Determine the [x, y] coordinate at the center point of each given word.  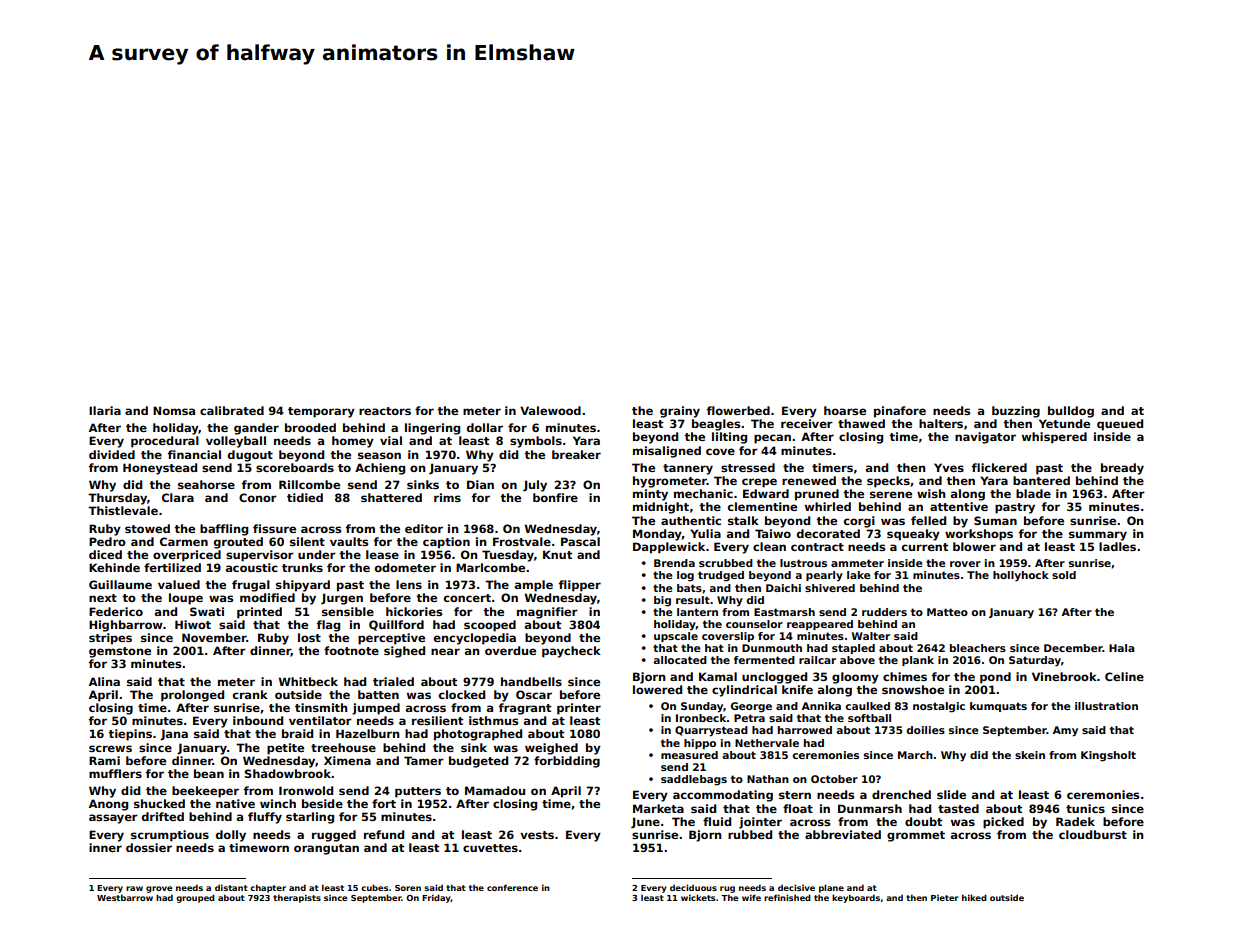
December [1073, 648]
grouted [238, 543]
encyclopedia [475, 639]
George [751, 707]
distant [231, 887]
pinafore [900, 412]
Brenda [674, 563]
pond [995, 678]
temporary [321, 412]
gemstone [120, 652]
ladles [1117, 546]
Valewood [550, 410]
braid [297, 733]
